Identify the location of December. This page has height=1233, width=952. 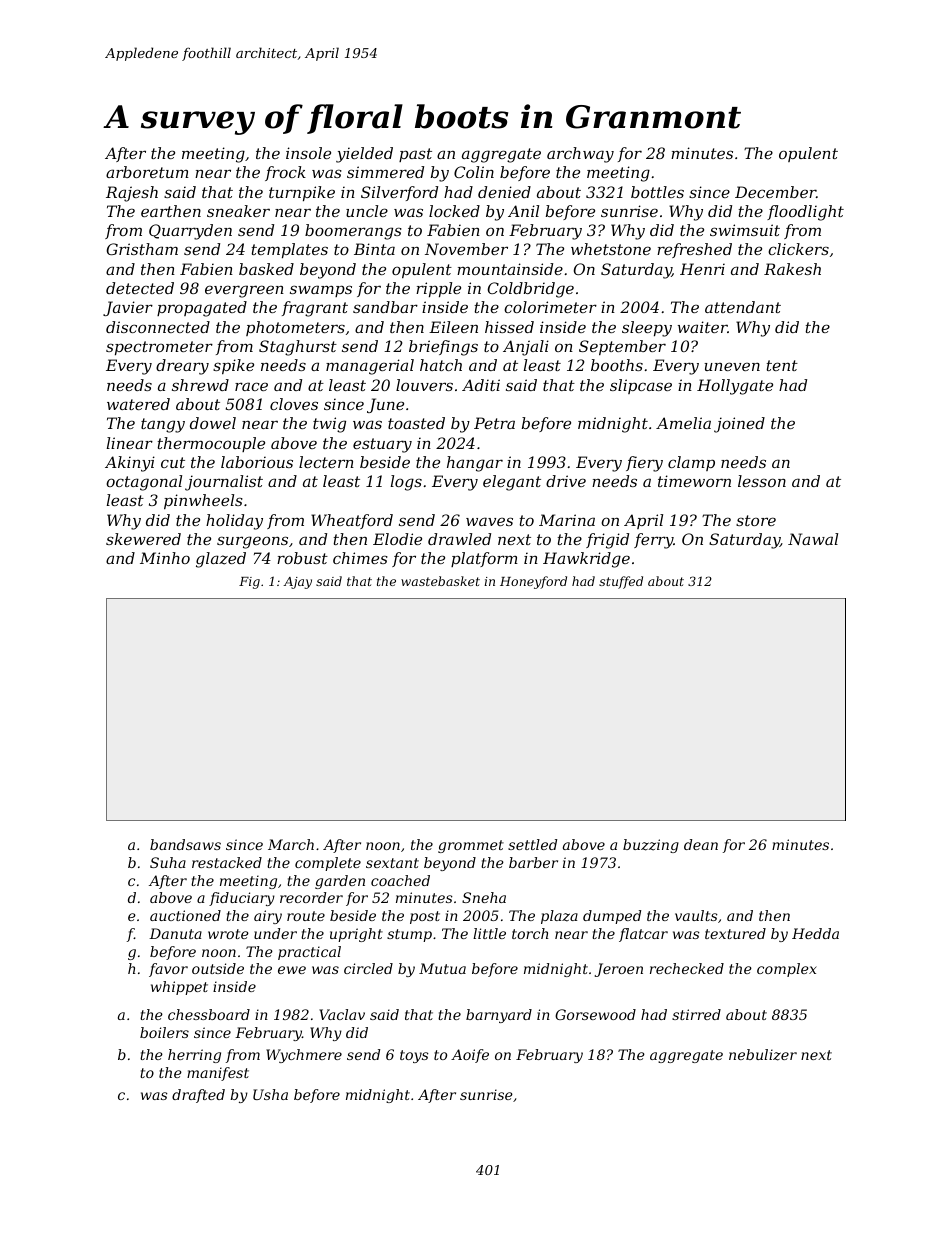
(775, 192).
